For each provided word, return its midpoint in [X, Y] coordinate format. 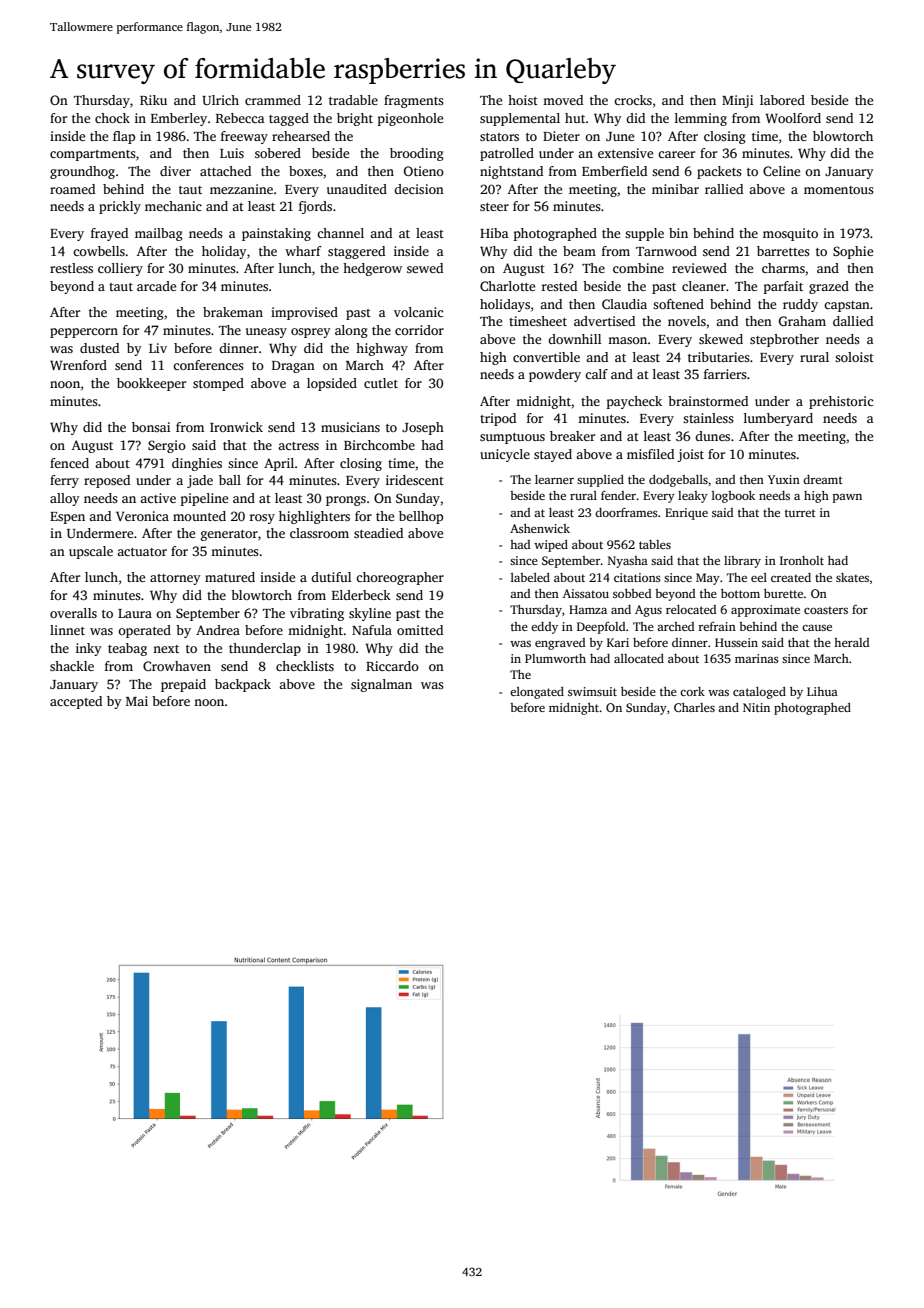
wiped [551, 546]
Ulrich [220, 100]
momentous [839, 190]
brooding [417, 154]
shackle [72, 666]
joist [690, 455]
